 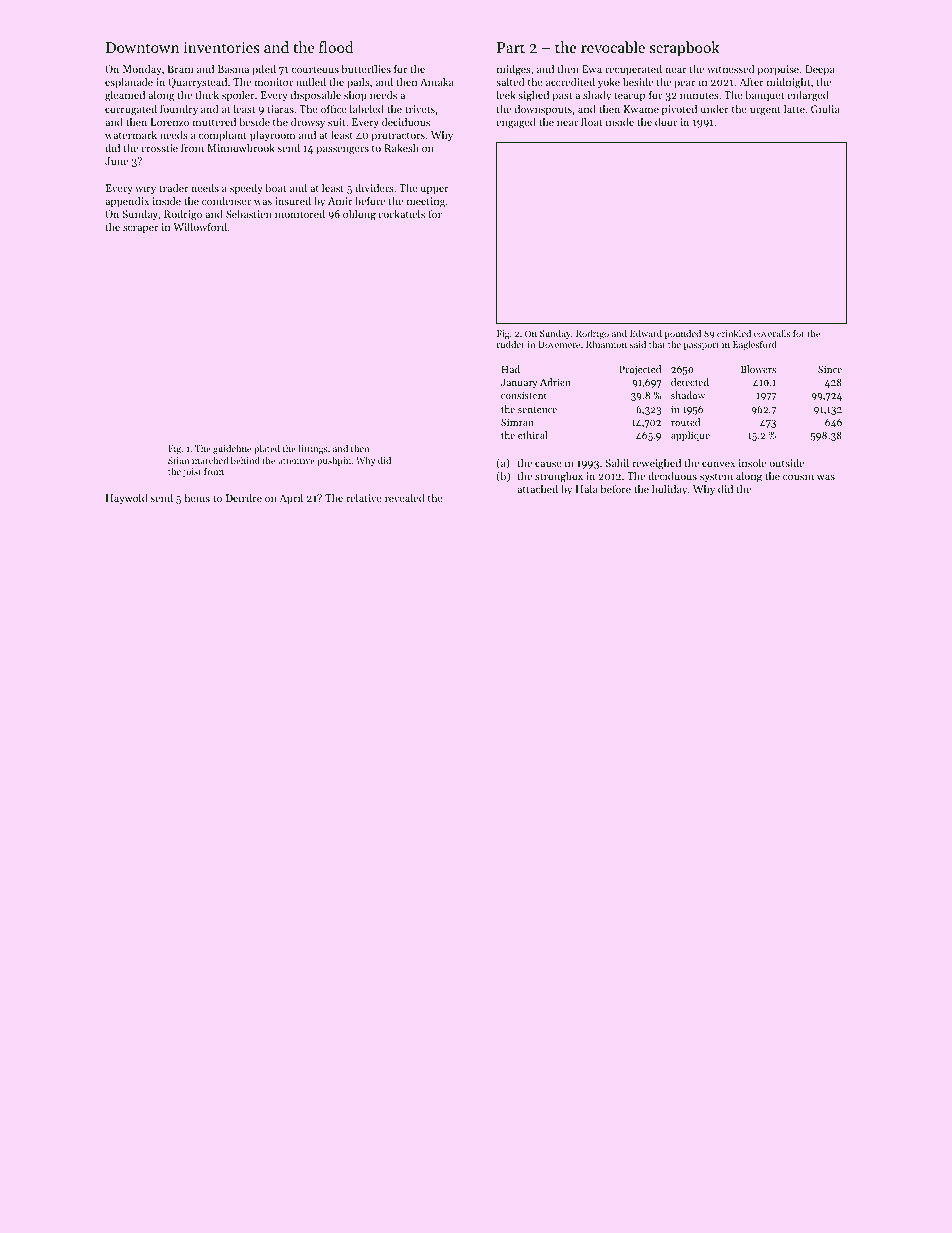 I want to click on rudder, so click(x=511, y=344).
